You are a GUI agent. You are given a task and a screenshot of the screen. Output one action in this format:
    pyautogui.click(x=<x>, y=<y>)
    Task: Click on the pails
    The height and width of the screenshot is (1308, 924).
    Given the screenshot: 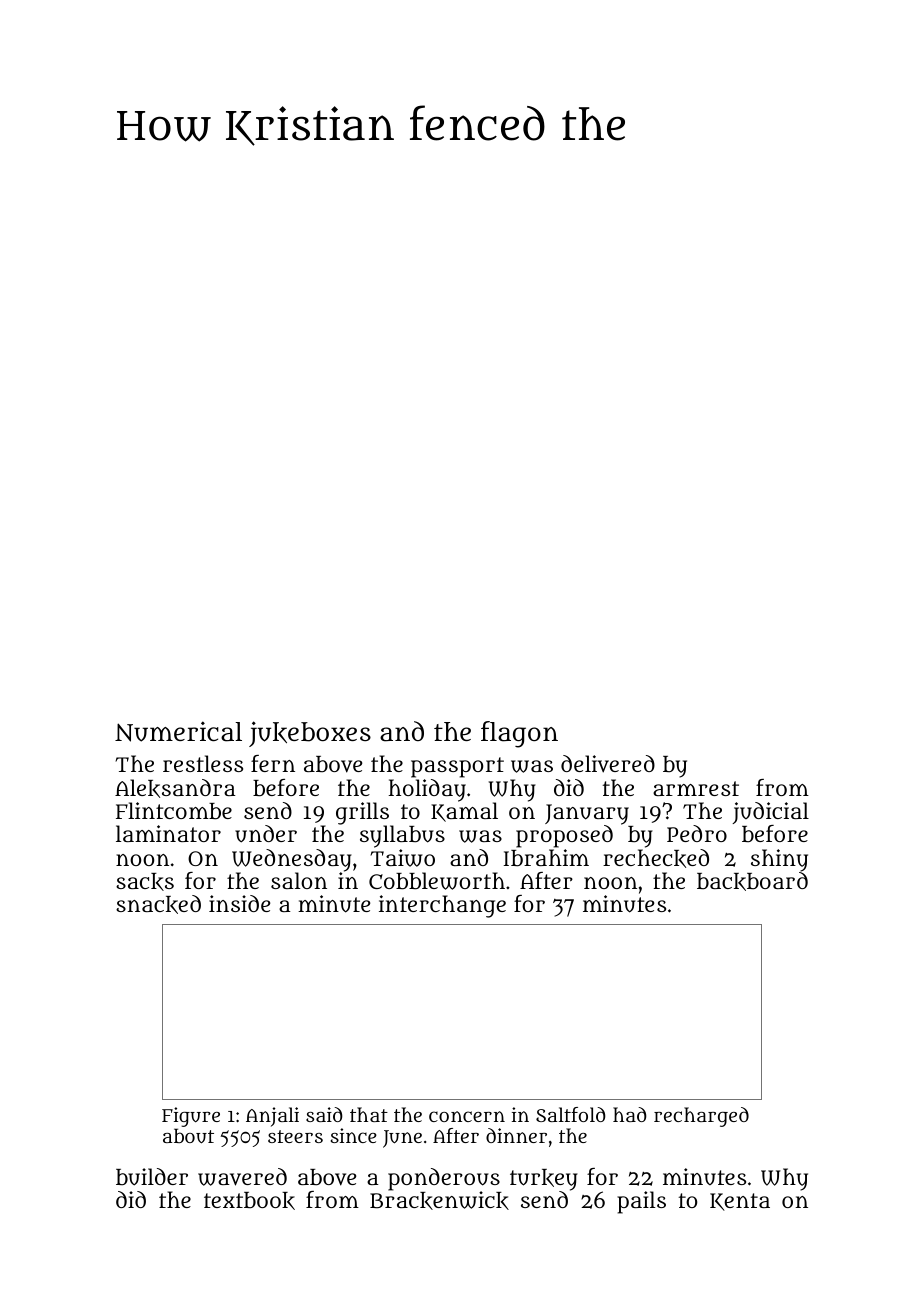 What is the action you would take?
    pyautogui.click(x=641, y=1202)
